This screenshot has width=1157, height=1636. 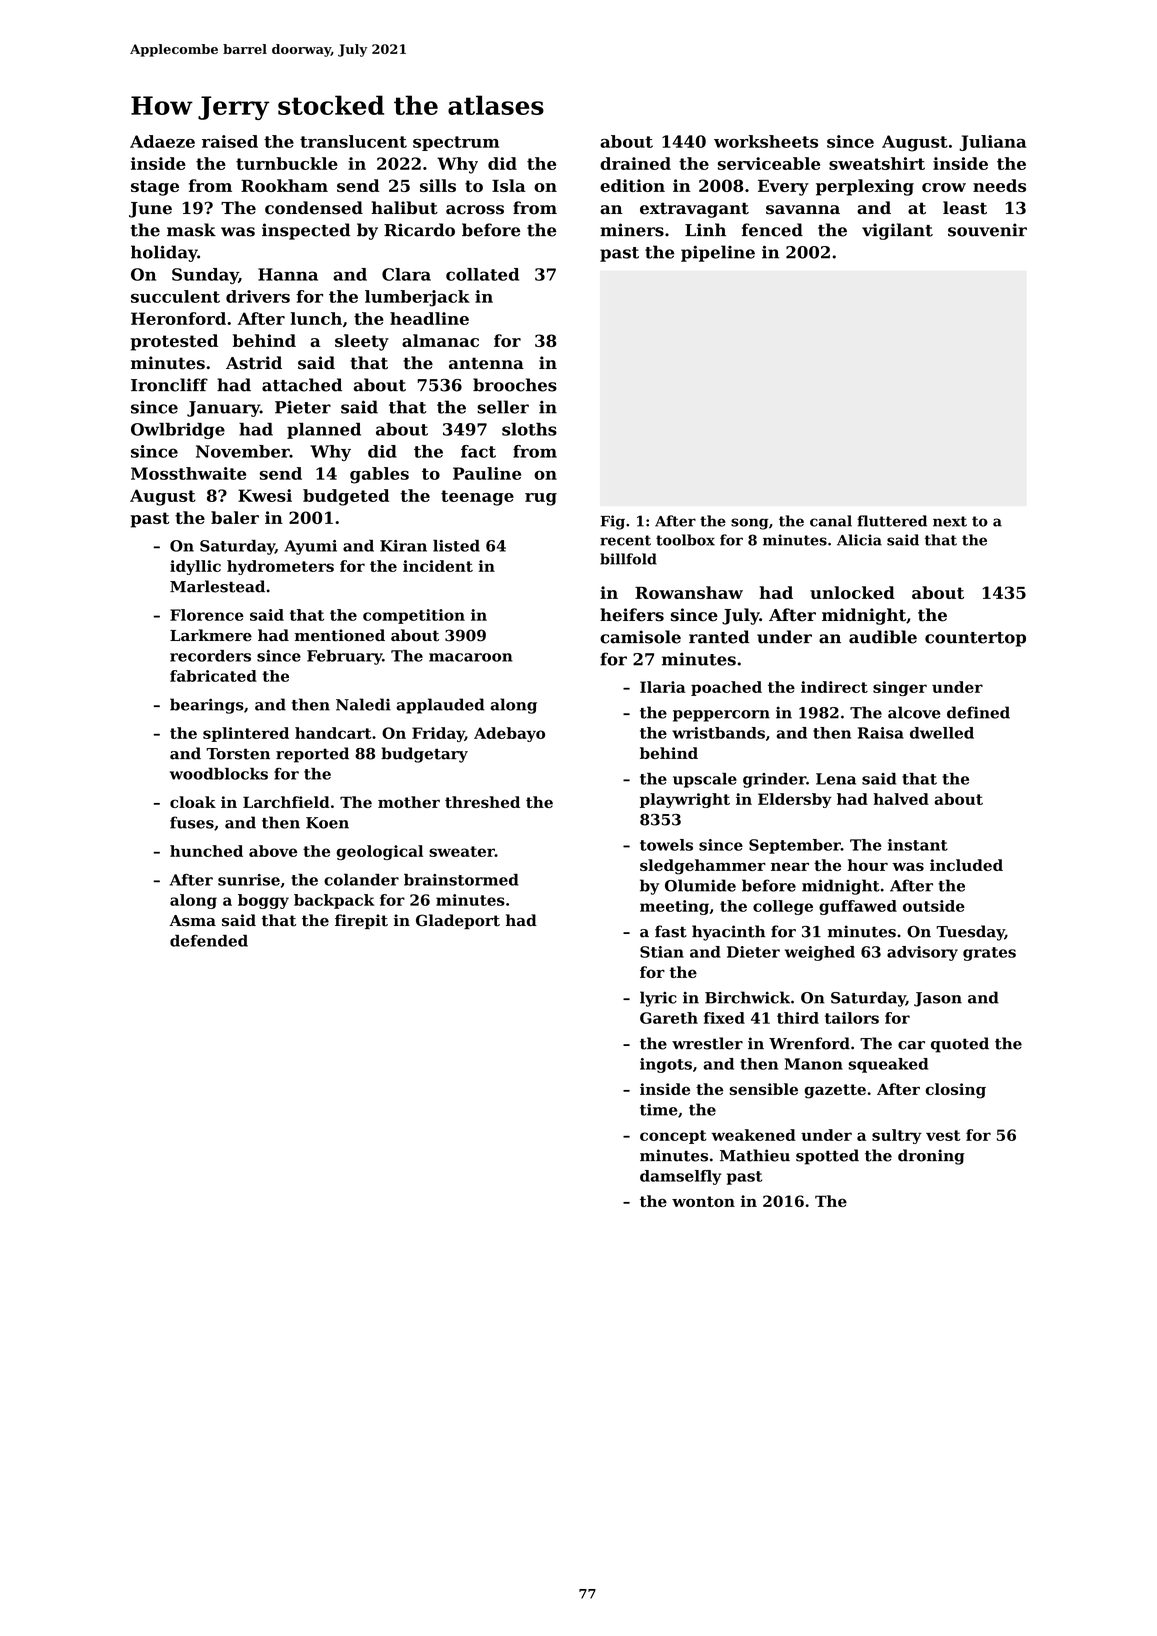 What do you see at coordinates (877, 163) in the screenshot?
I see `sweatshirt` at bounding box center [877, 163].
